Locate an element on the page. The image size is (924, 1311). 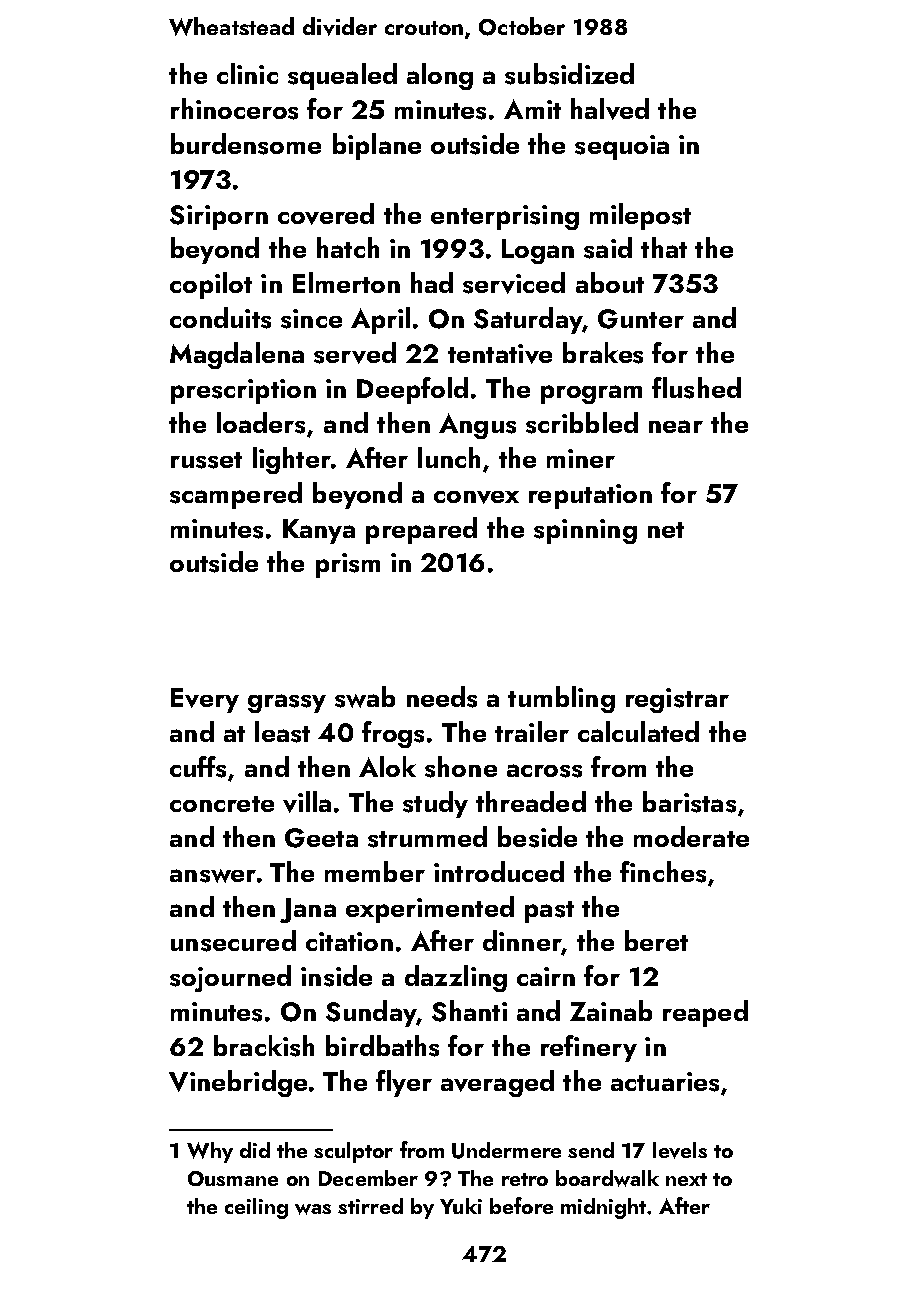
beret is located at coordinates (656, 940).
